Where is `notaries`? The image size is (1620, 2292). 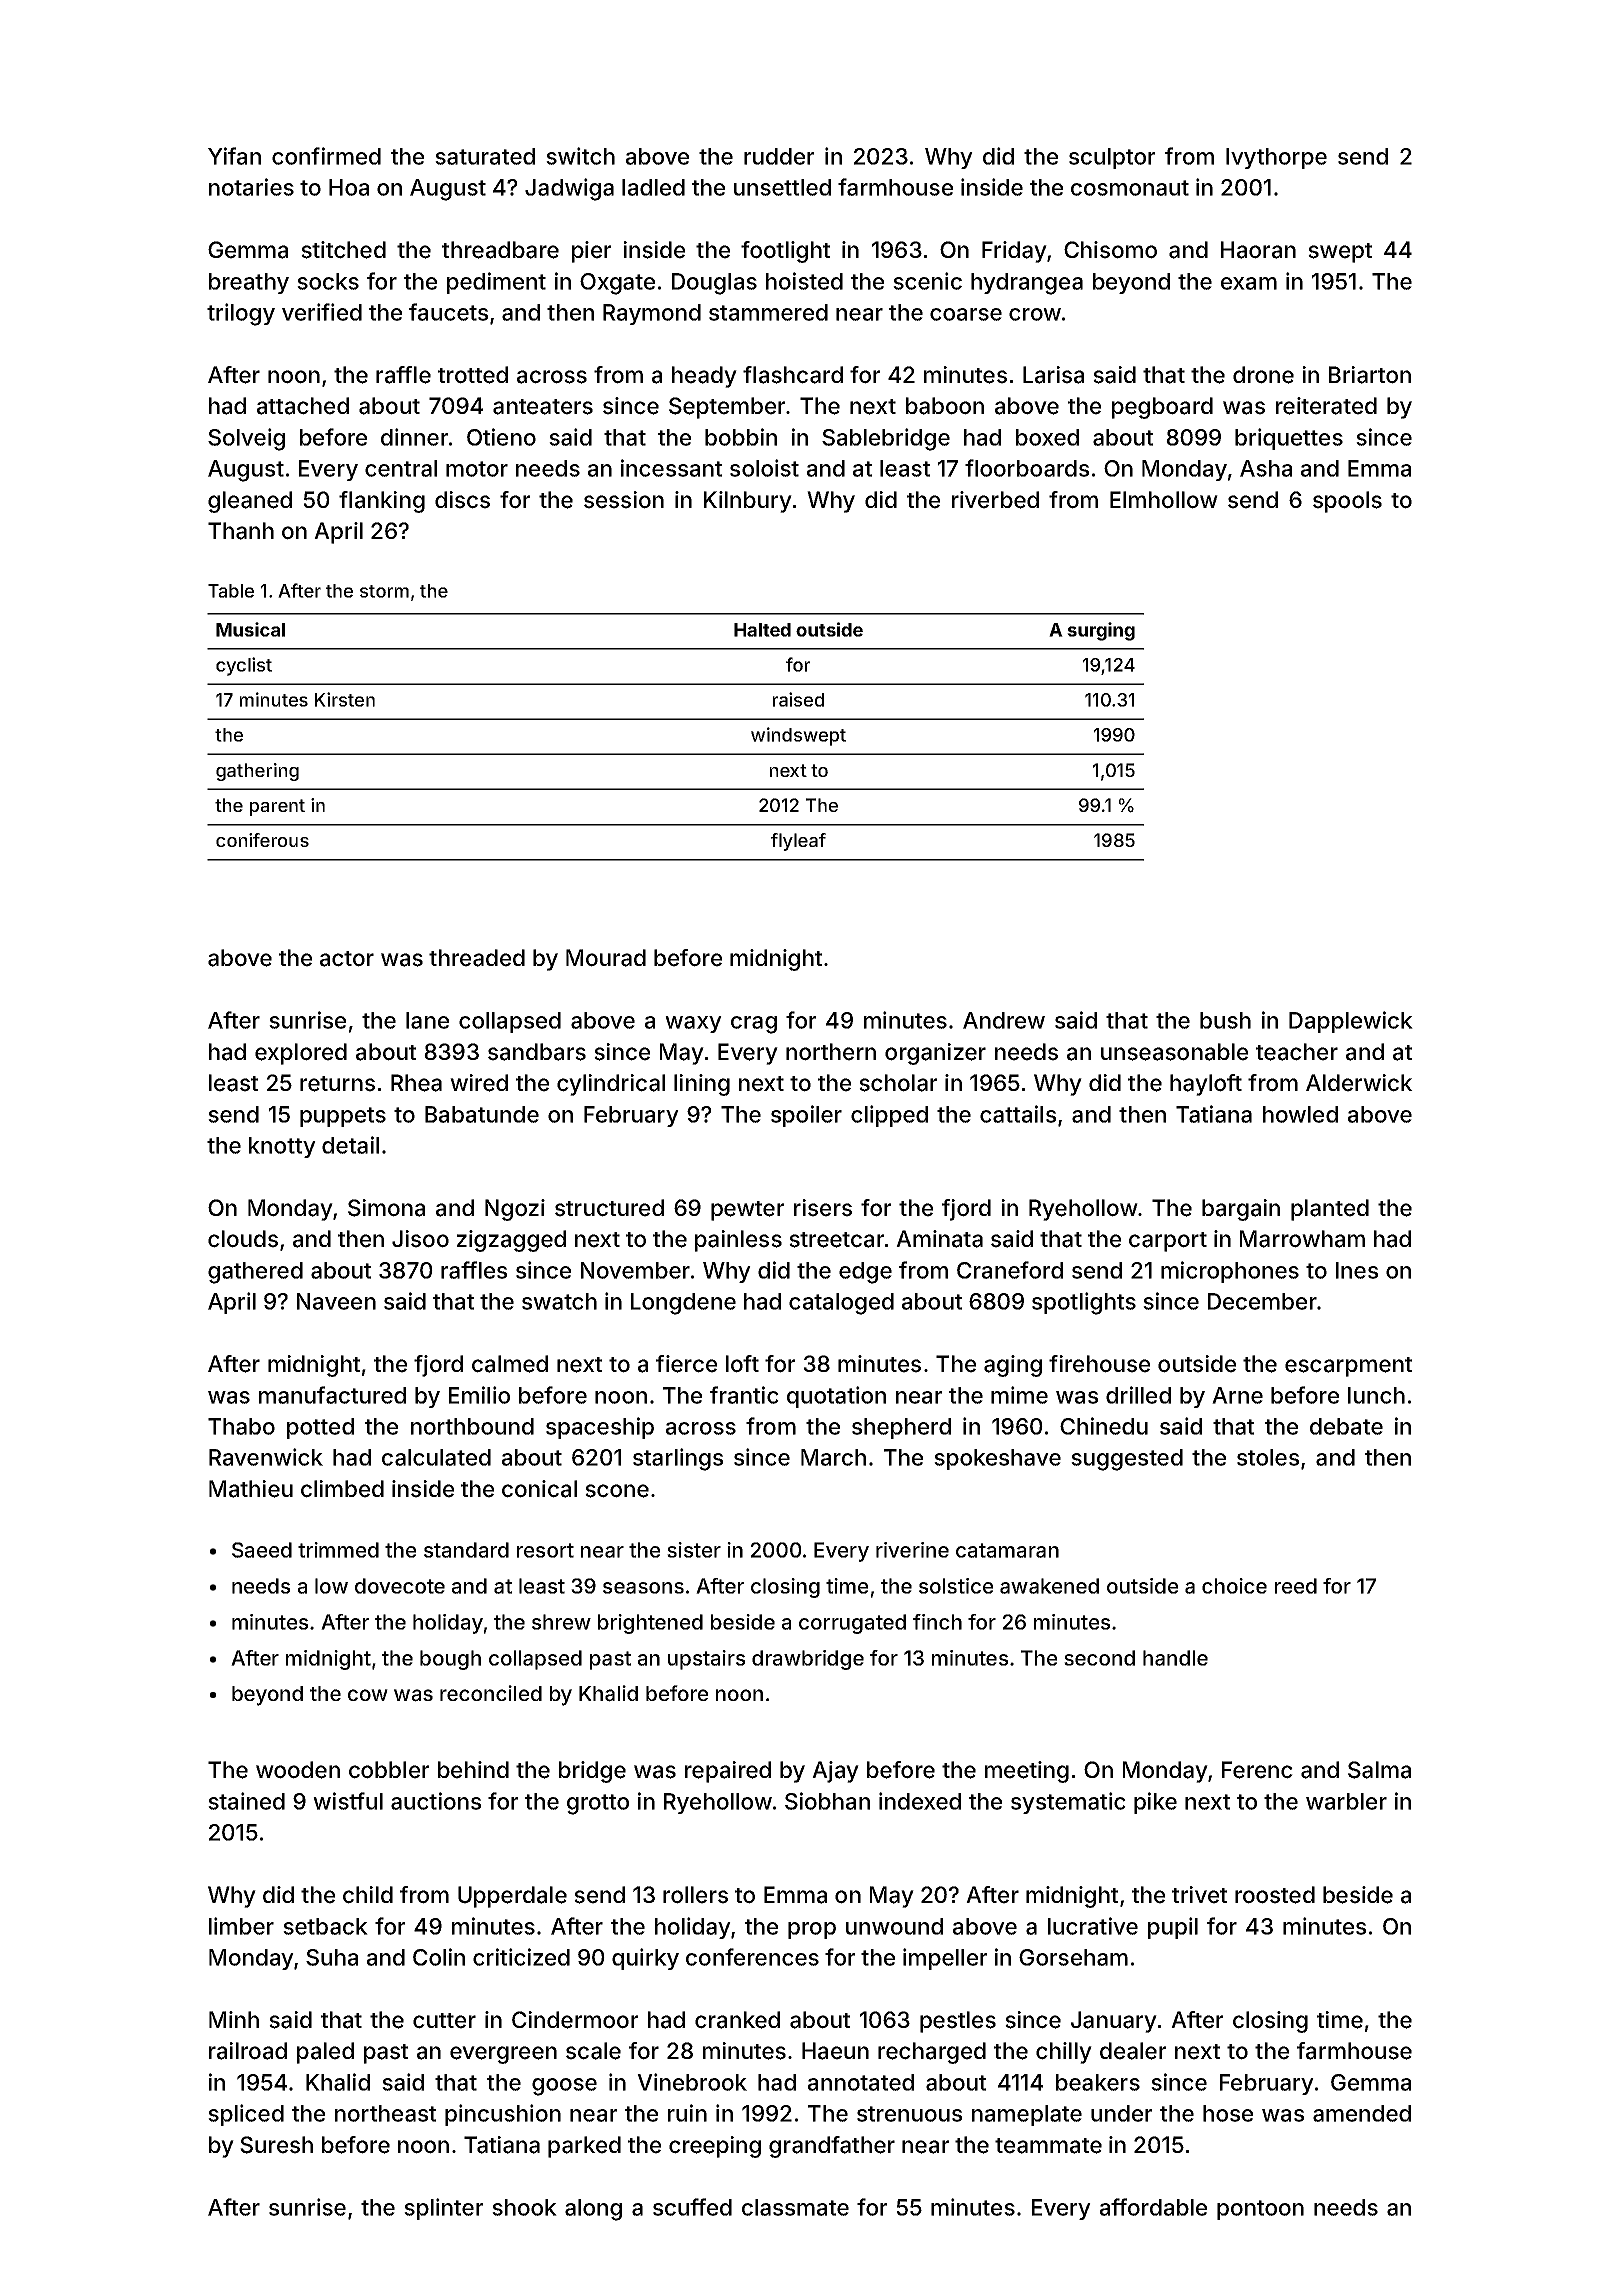 notaries is located at coordinates (251, 187).
